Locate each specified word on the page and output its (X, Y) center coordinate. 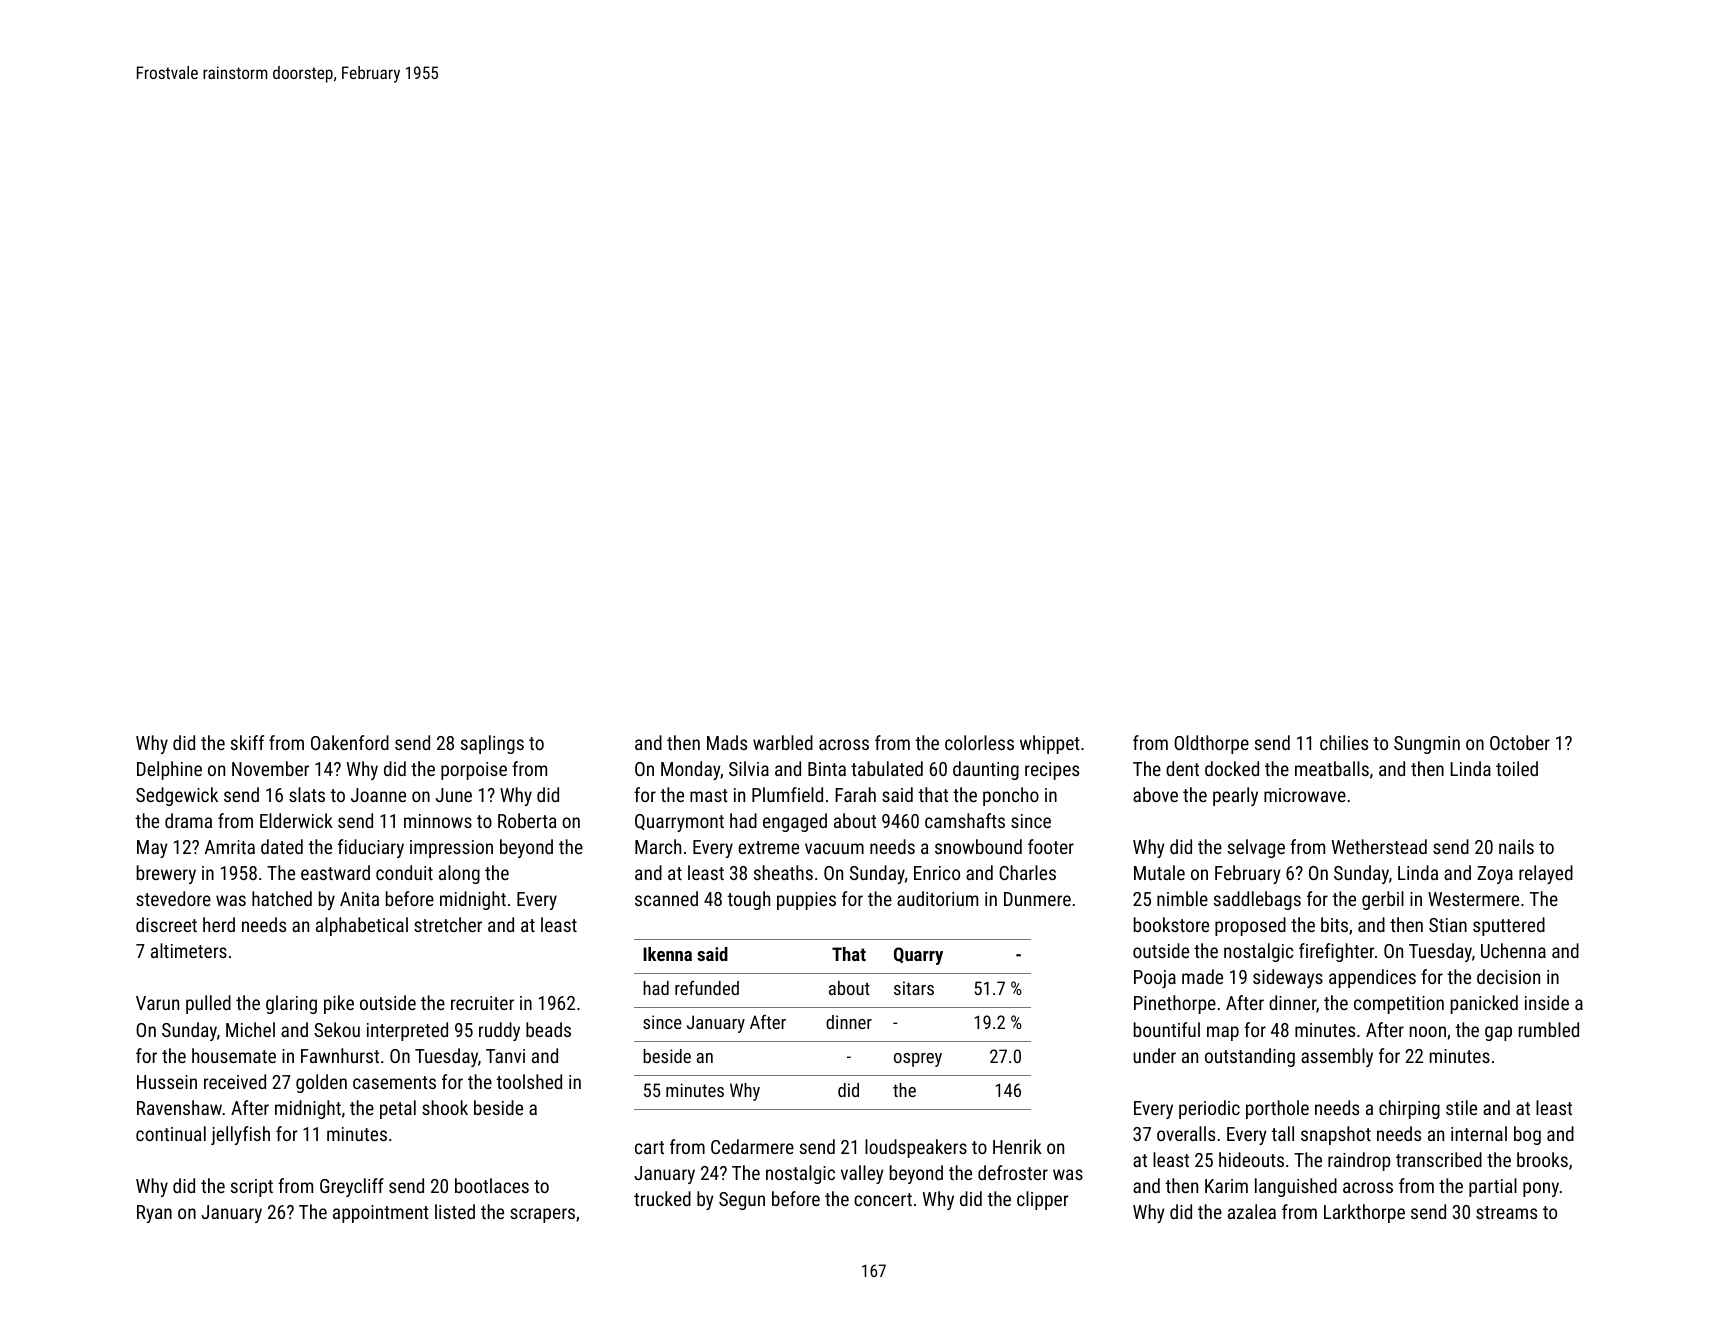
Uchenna (1513, 950)
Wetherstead (1379, 846)
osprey (918, 1060)
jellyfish (240, 1135)
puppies (806, 901)
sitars (914, 988)
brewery (166, 874)
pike (339, 1004)
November (270, 768)
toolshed (529, 1081)
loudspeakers (916, 1148)
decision (1508, 976)
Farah (855, 794)
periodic (1209, 1109)
